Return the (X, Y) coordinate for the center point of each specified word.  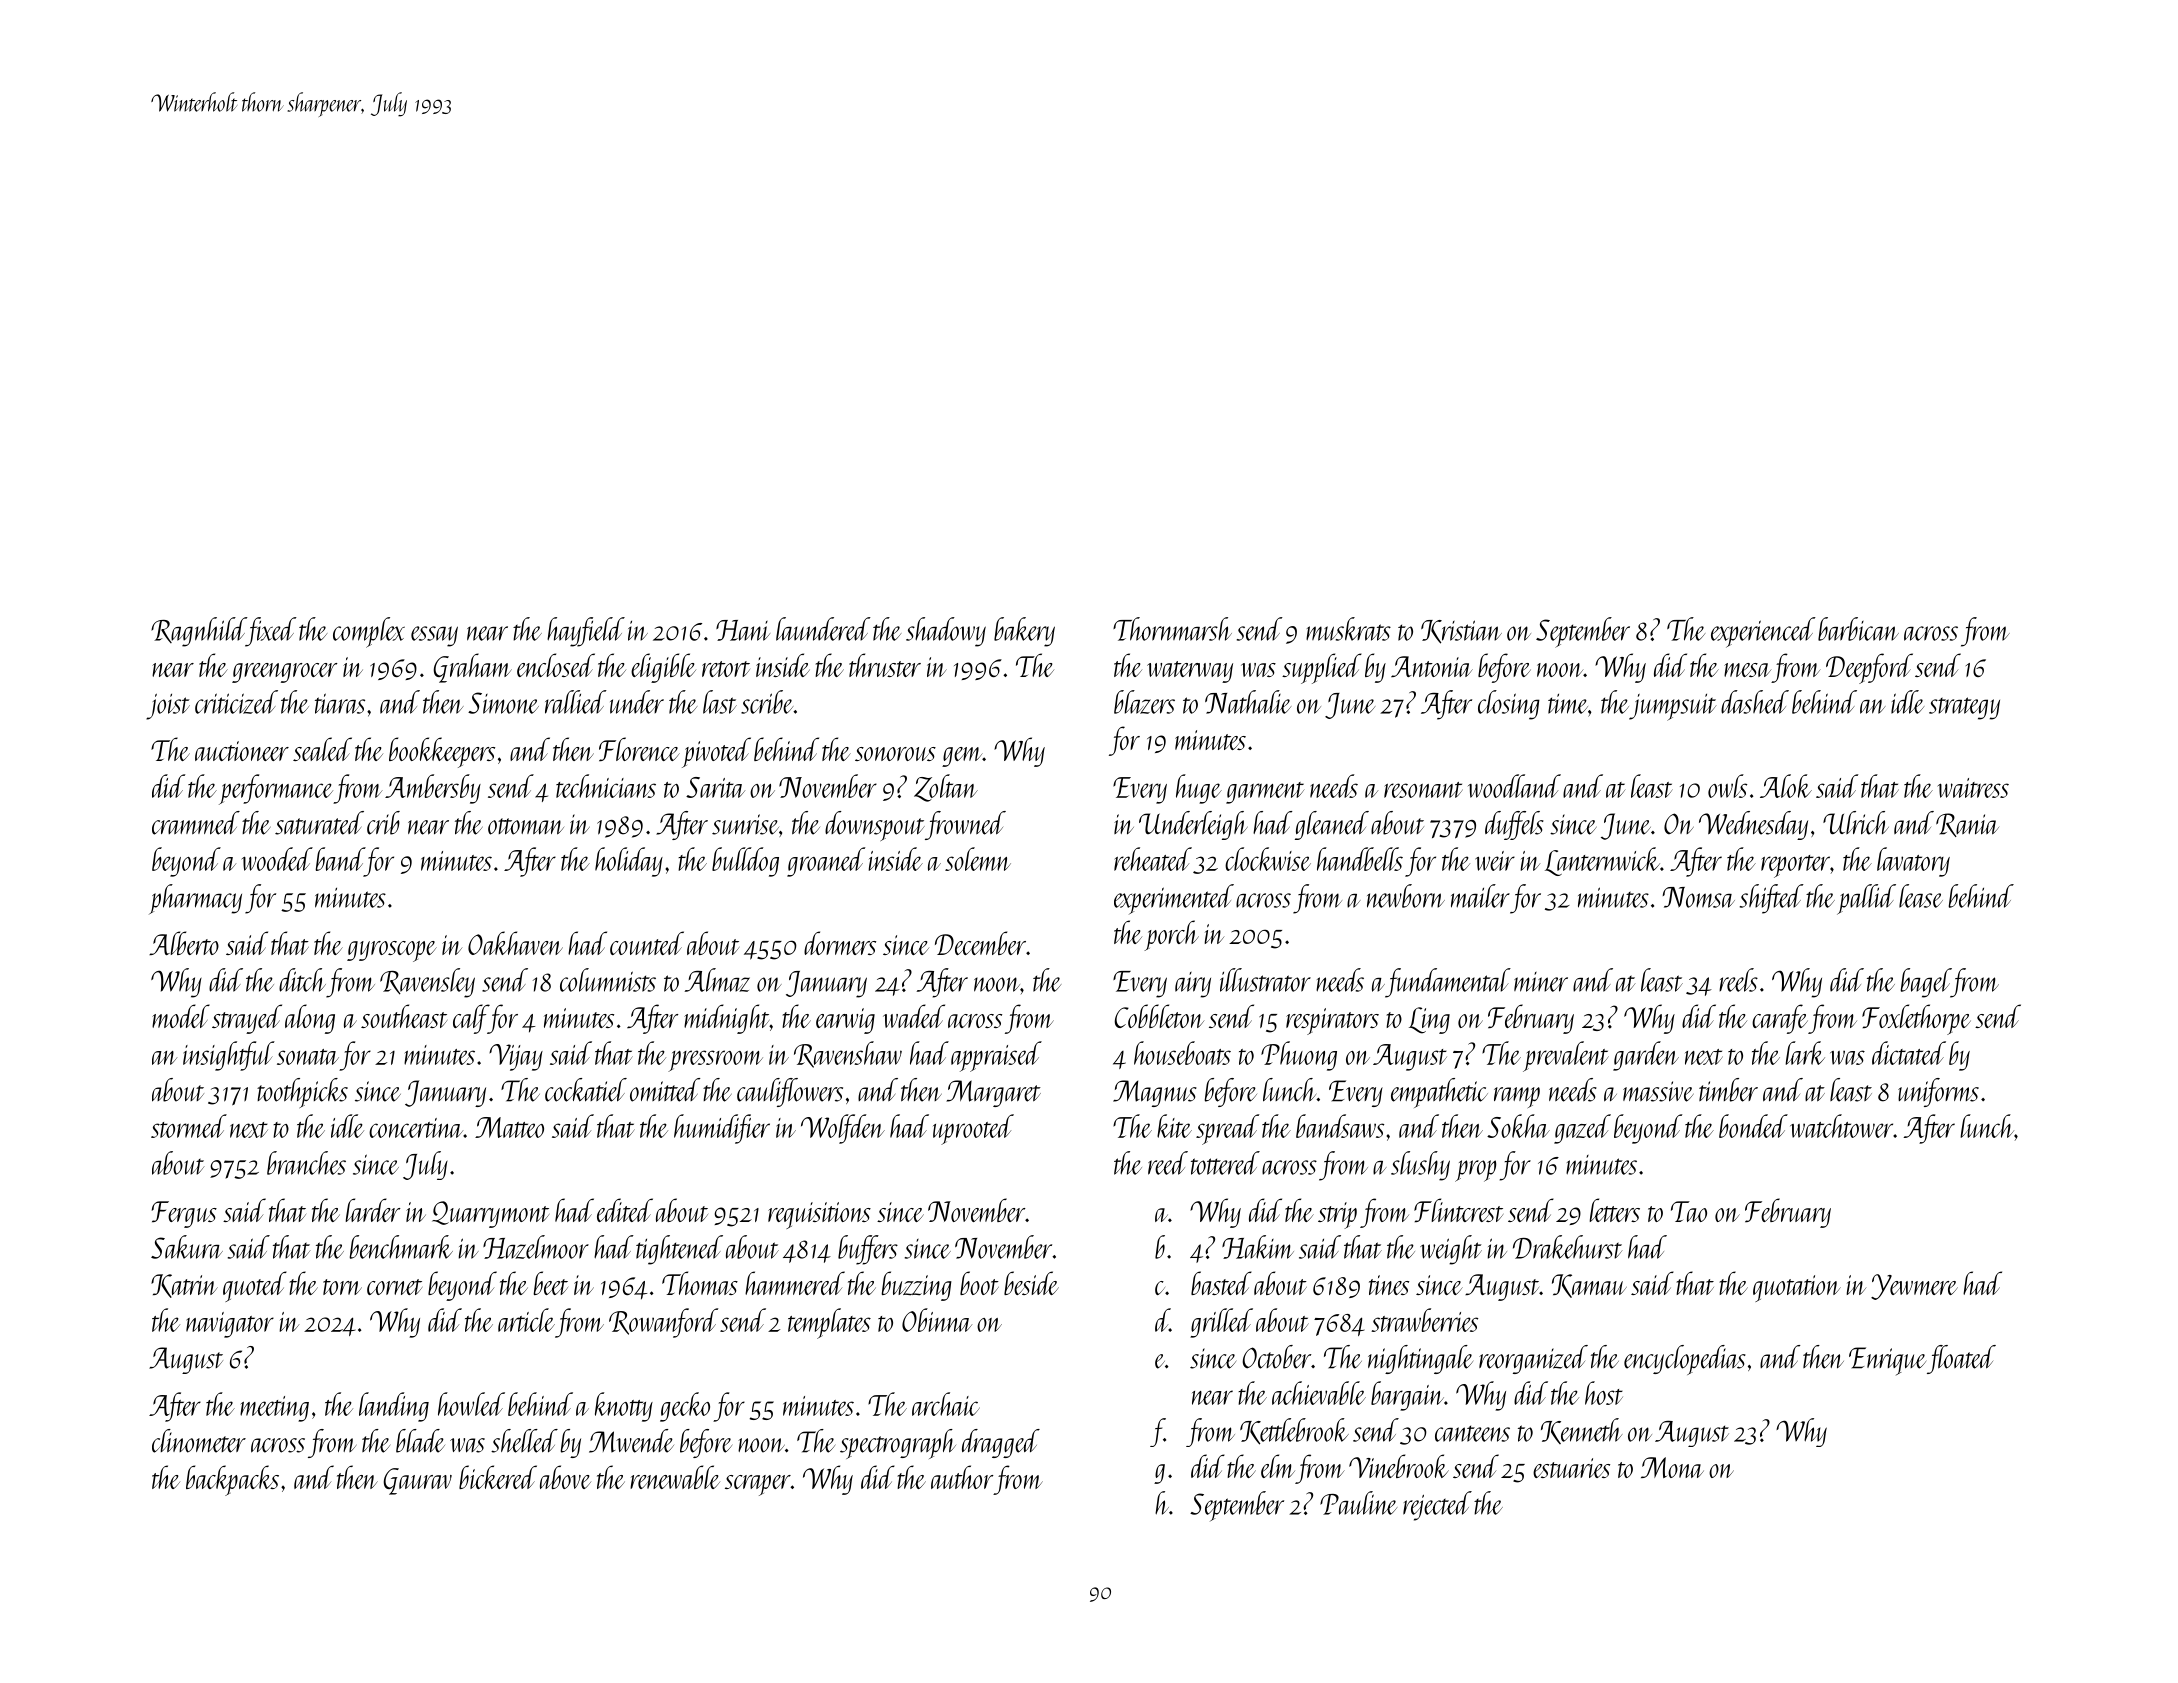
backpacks (232, 1480)
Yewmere (1914, 1287)
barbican (1858, 629)
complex (369, 632)
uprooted (973, 1129)
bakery (1024, 632)
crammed (196, 823)
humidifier (722, 1129)
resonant (1423, 790)
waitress (1973, 788)
